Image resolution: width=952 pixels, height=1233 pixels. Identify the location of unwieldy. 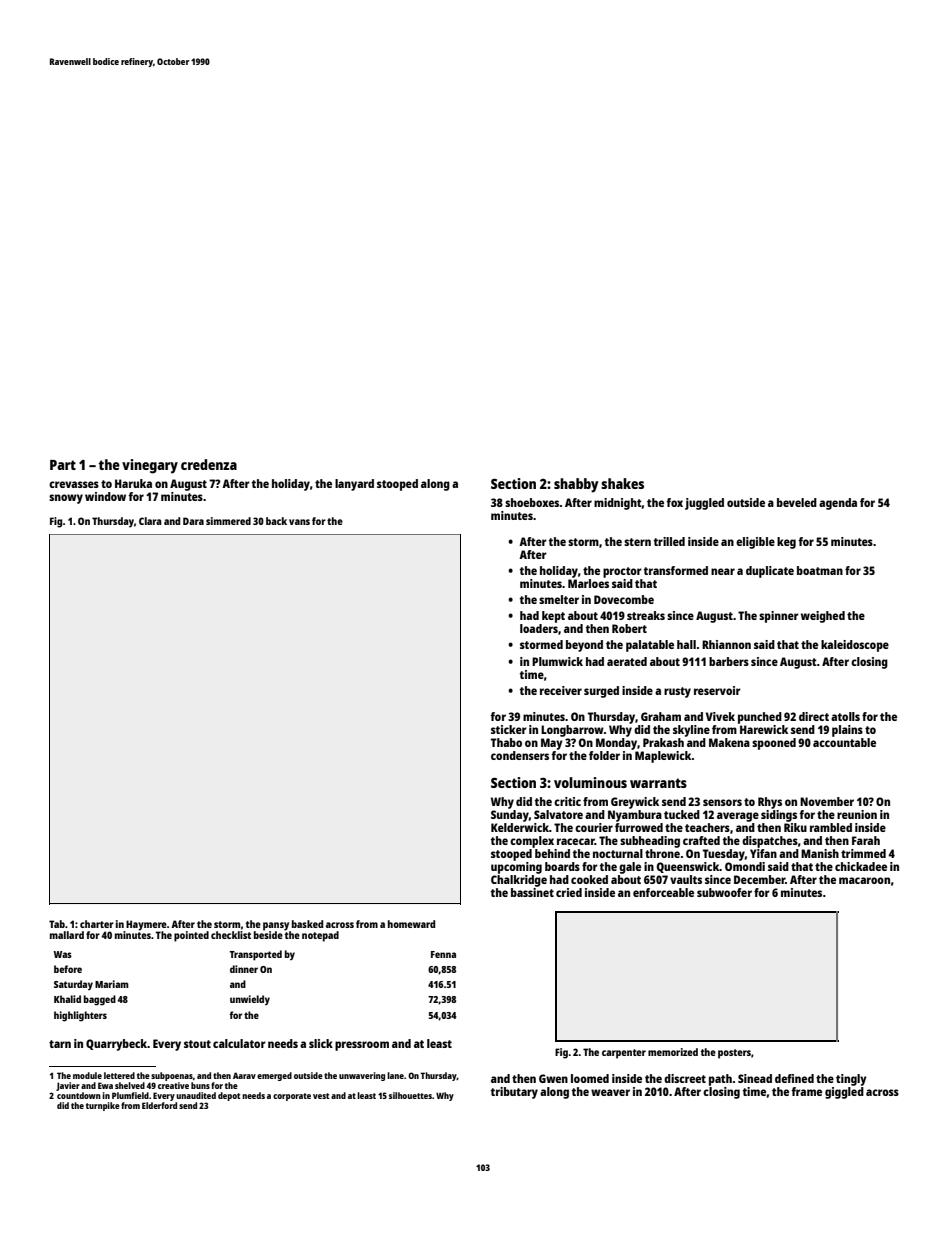
(250, 1000).
